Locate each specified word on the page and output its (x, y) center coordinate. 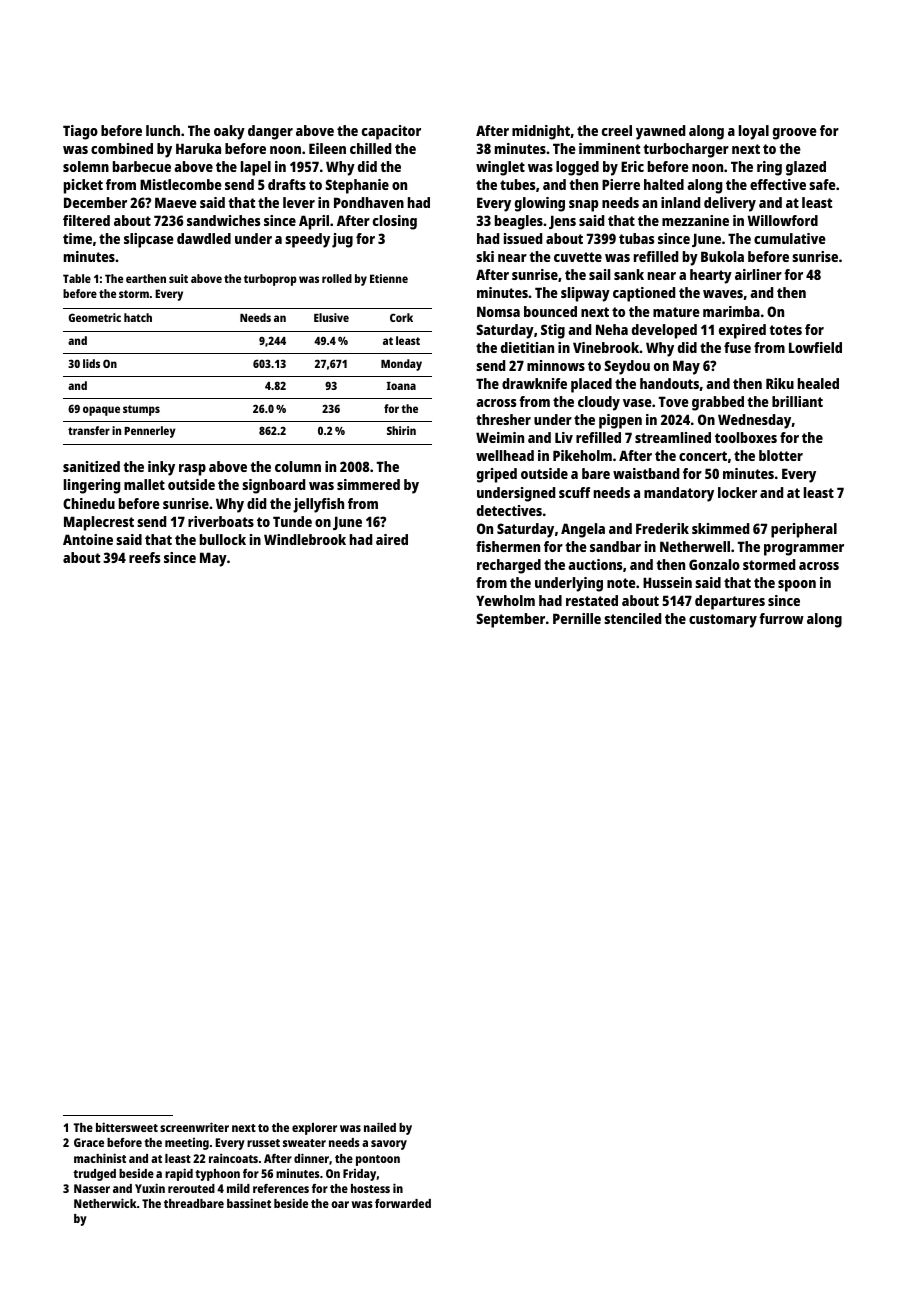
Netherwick (105, 1203)
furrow (781, 618)
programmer (804, 550)
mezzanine (695, 220)
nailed (380, 1127)
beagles (519, 222)
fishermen (508, 546)
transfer (89, 430)
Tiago (80, 132)
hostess (370, 1188)
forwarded (403, 1203)
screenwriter (194, 1127)
